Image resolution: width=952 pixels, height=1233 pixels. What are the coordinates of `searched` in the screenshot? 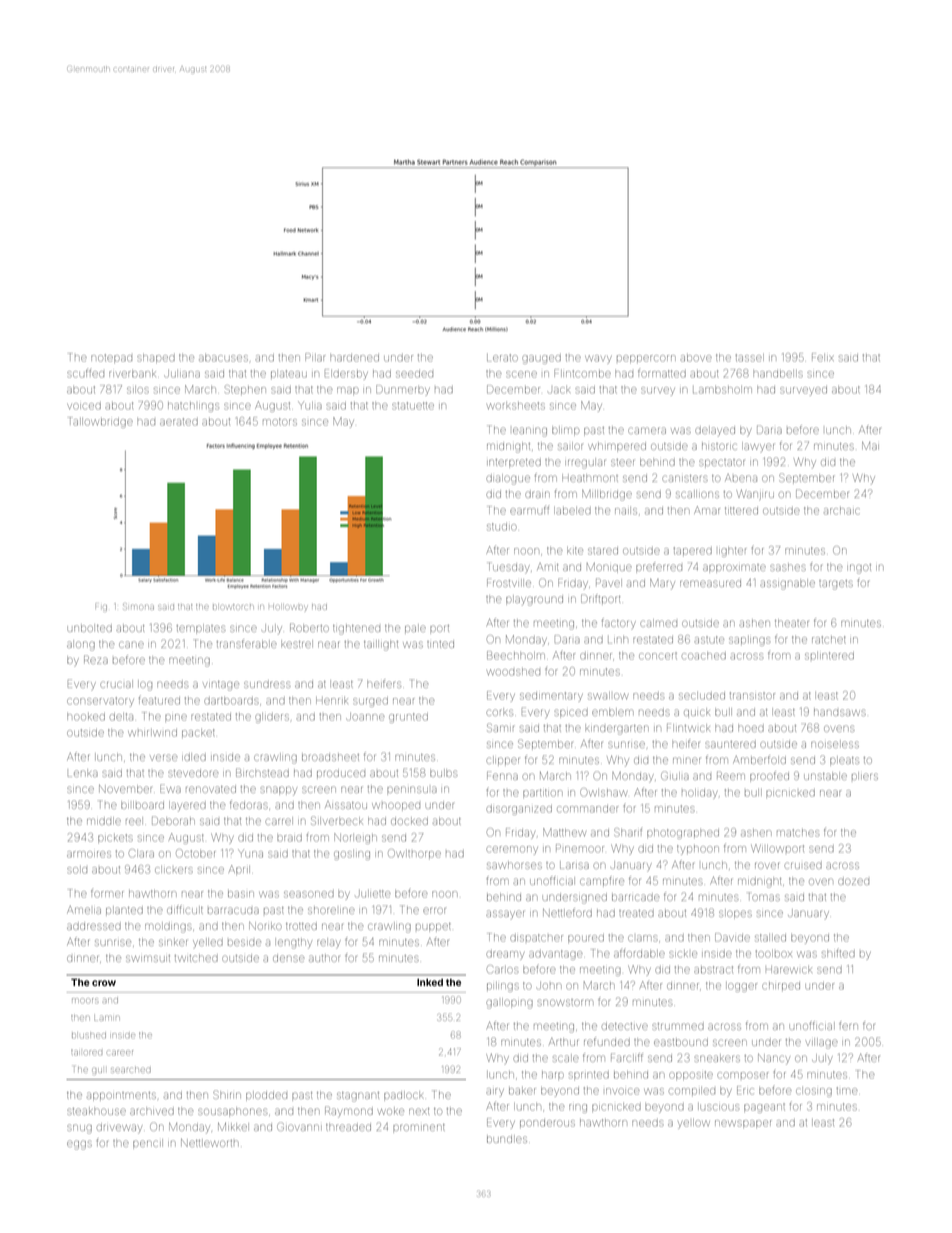 It's located at (131, 1070).
